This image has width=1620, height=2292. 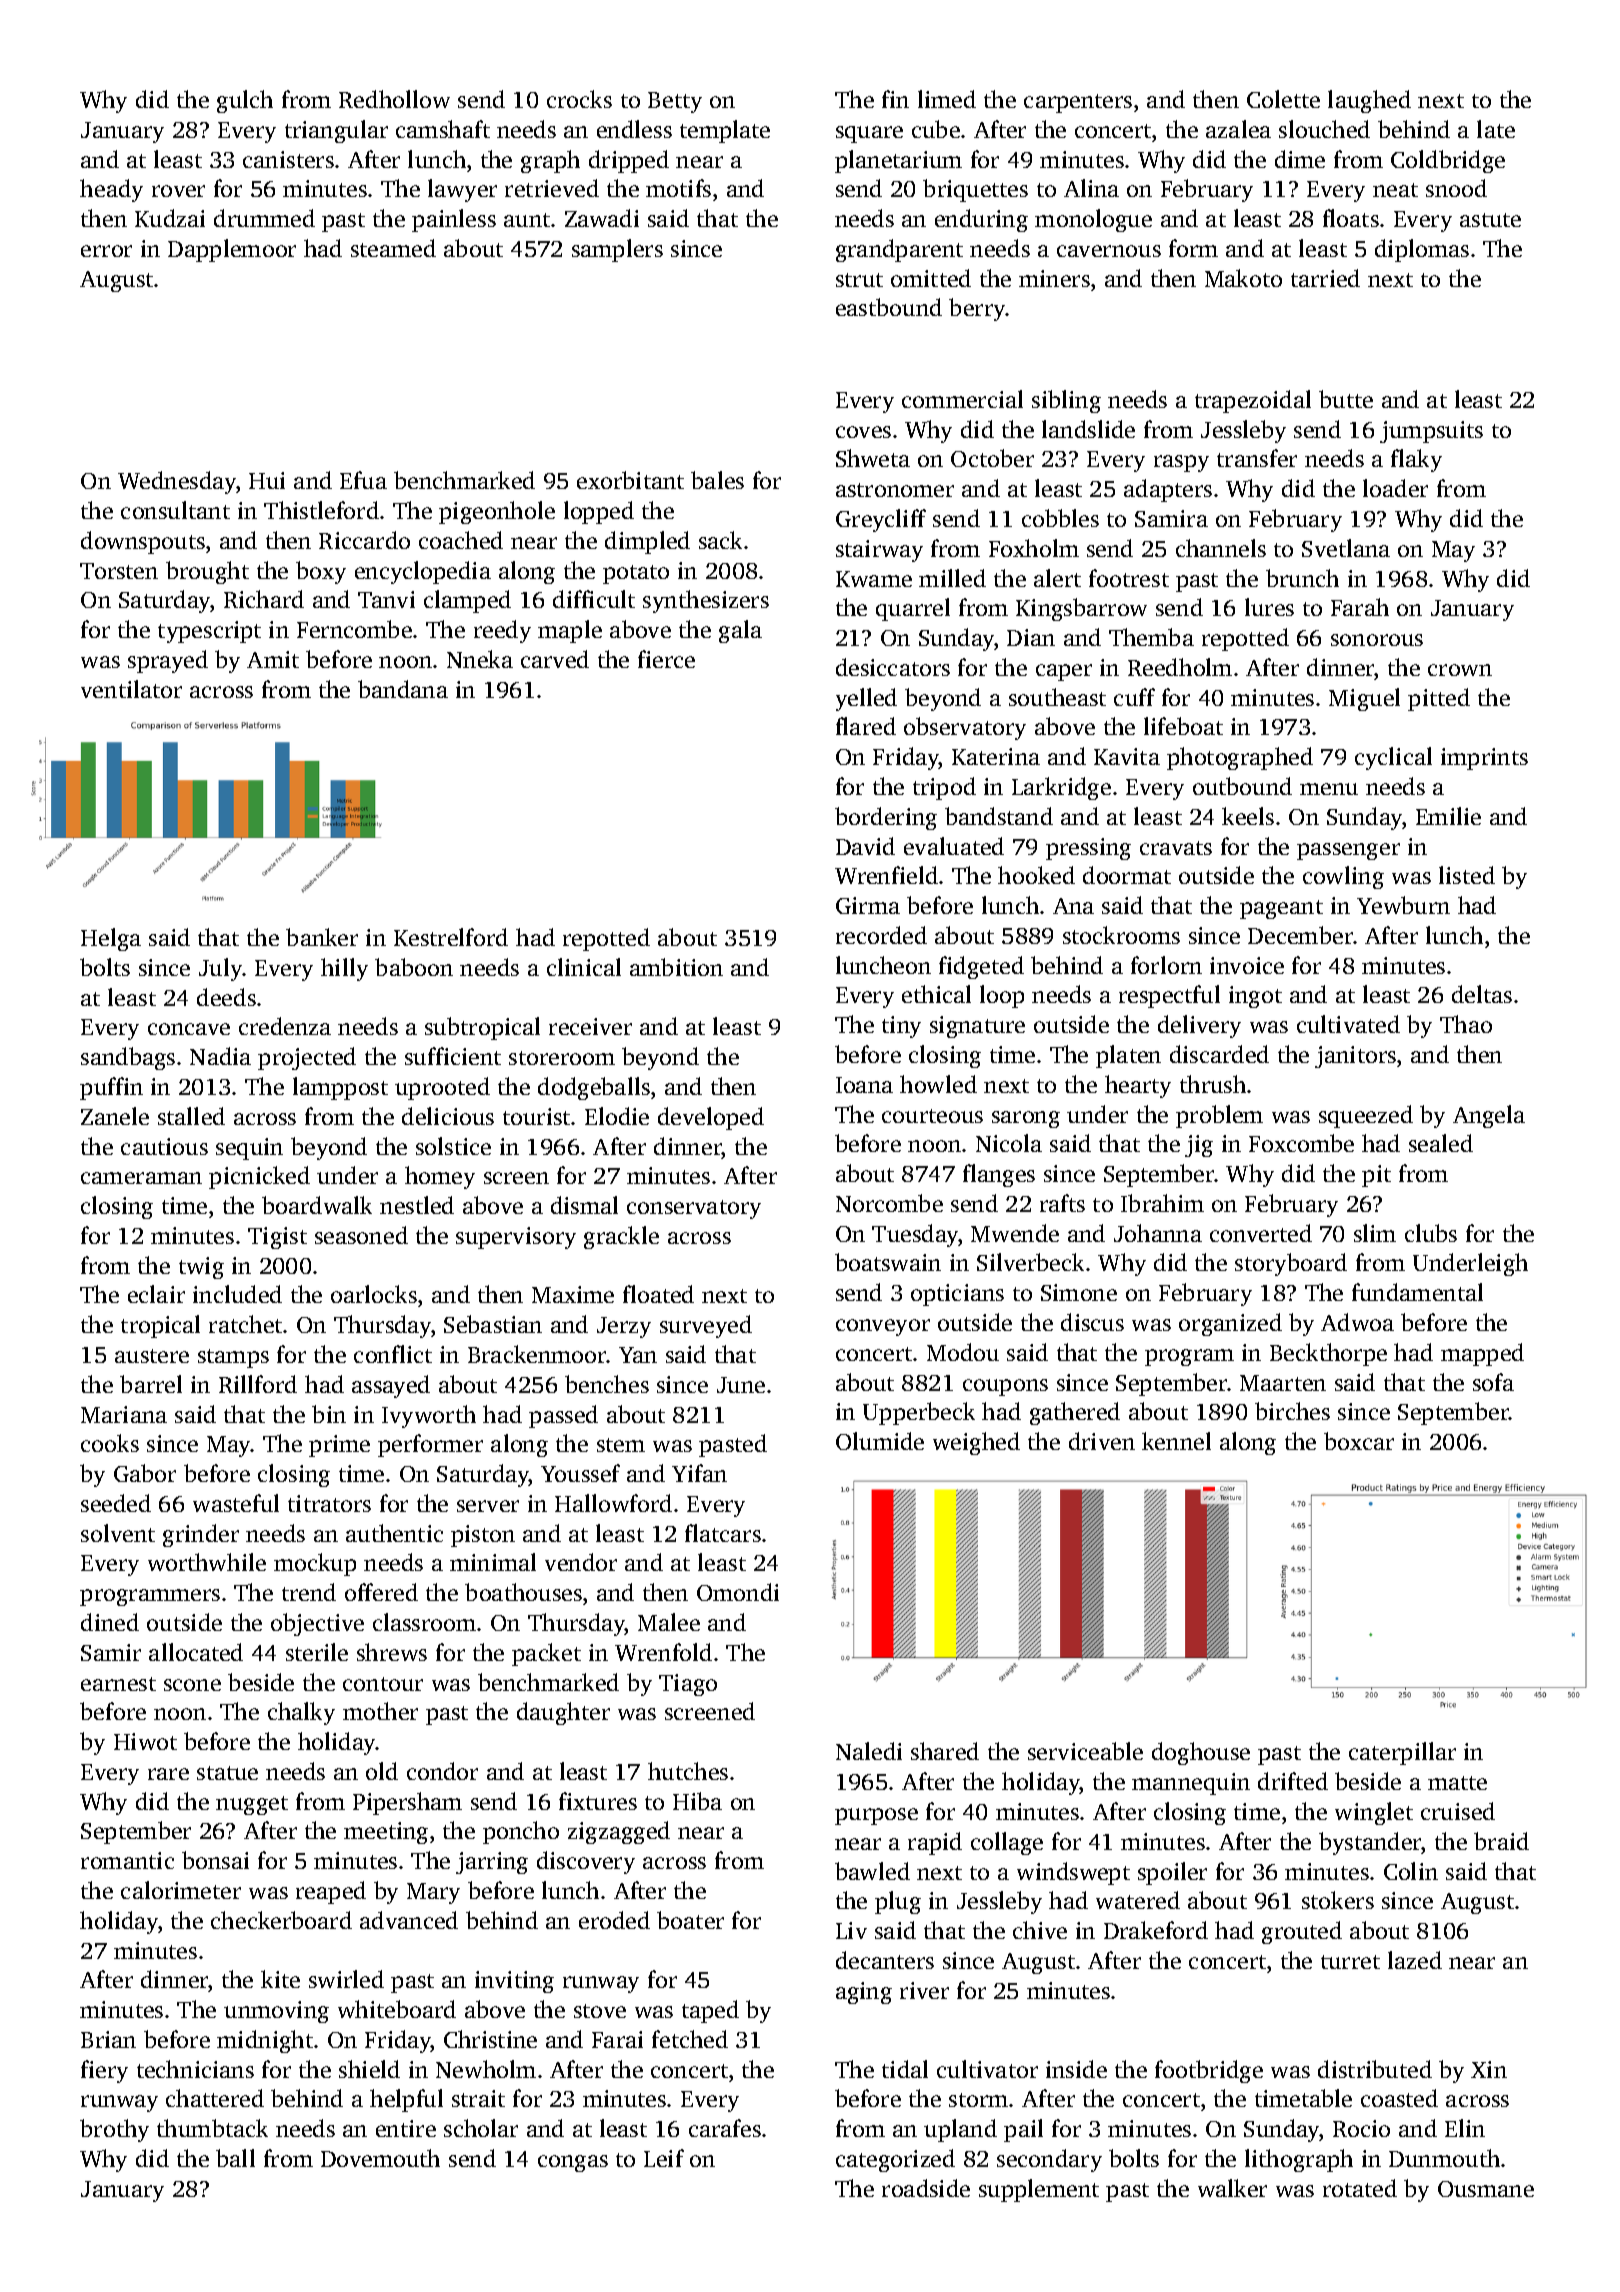 I want to click on samplers, so click(x=617, y=250).
